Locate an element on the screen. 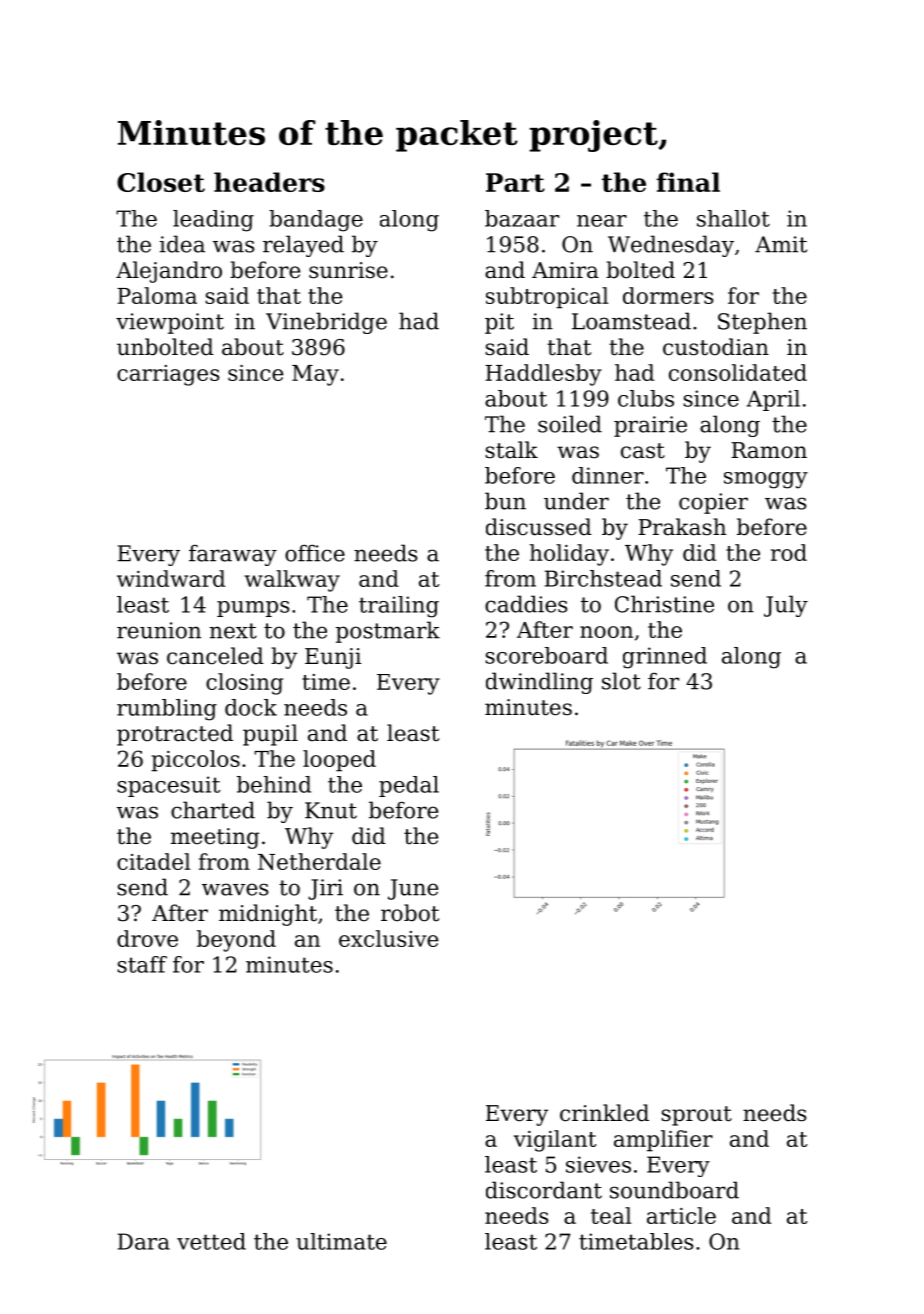  next is located at coordinates (233, 631).
